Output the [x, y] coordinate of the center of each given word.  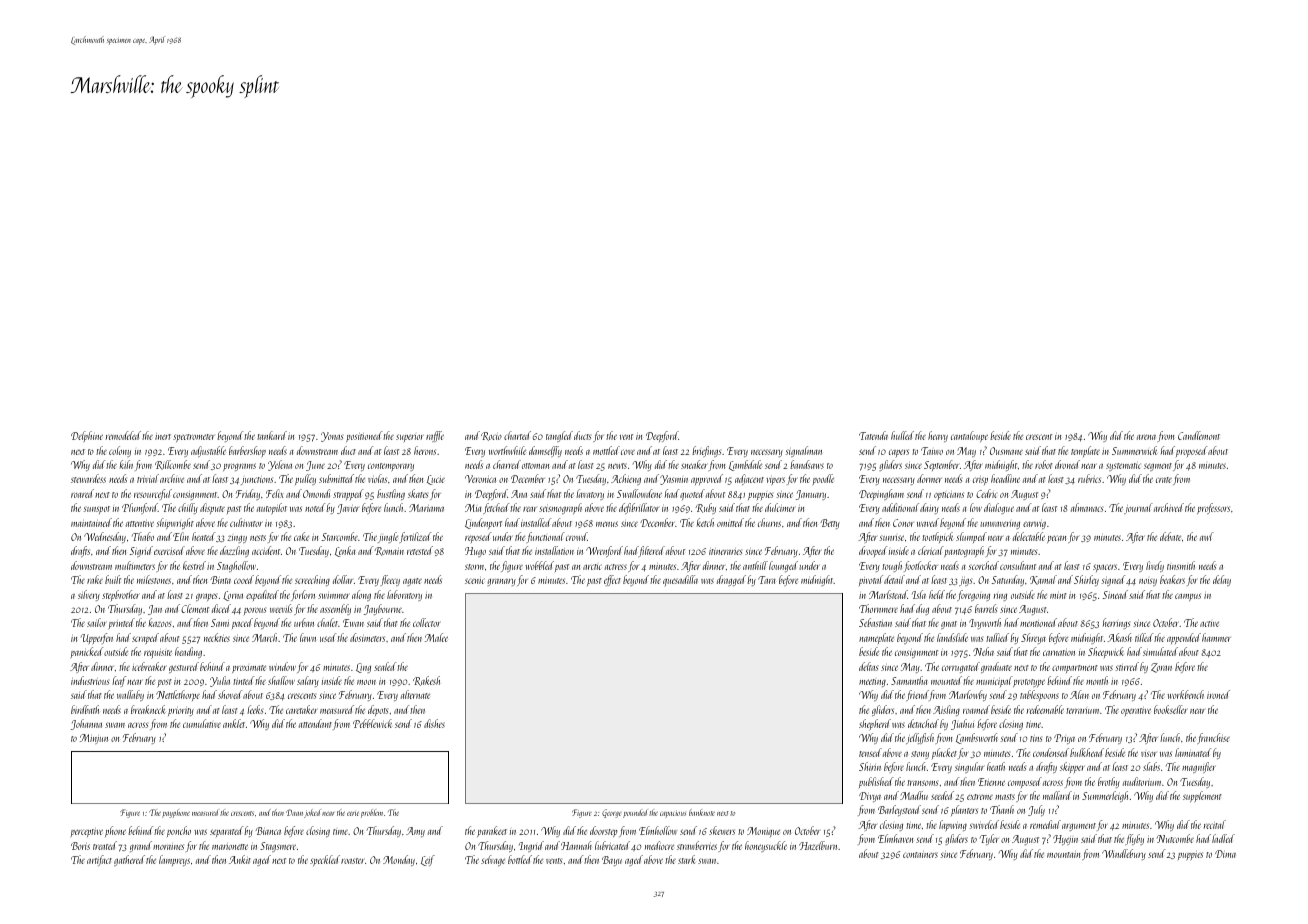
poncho [179, 831]
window [282, 666]
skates [418, 493]
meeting [872, 683]
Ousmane [1006, 451]
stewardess [88, 478]
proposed [1191, 451]
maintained [91, 522]
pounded [635, 813]
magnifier [1199, 767]
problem [372, 813]
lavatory [590, 494]
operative [1136, 712]
